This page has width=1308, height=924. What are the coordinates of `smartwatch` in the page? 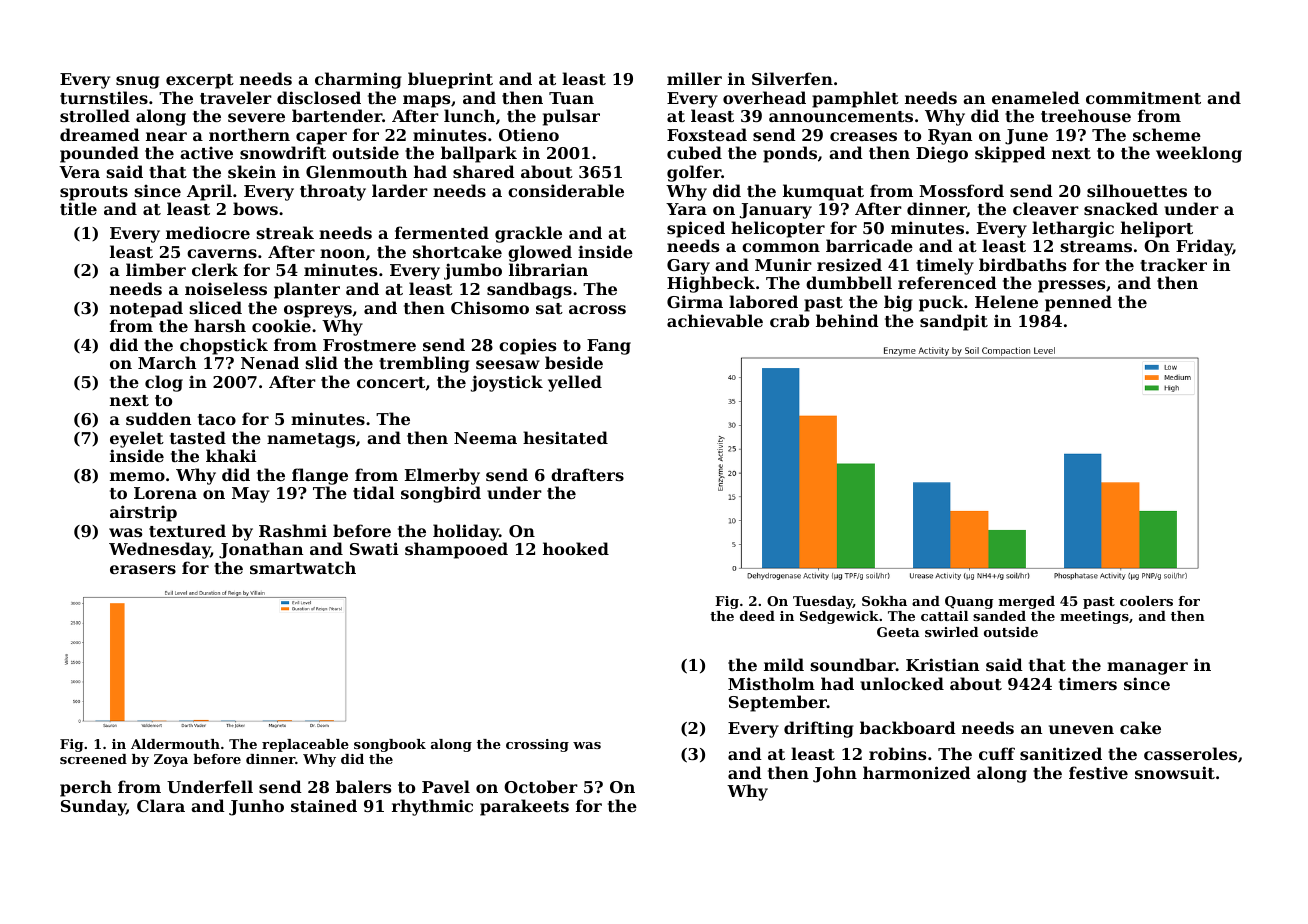 It's located at (303, 567).
